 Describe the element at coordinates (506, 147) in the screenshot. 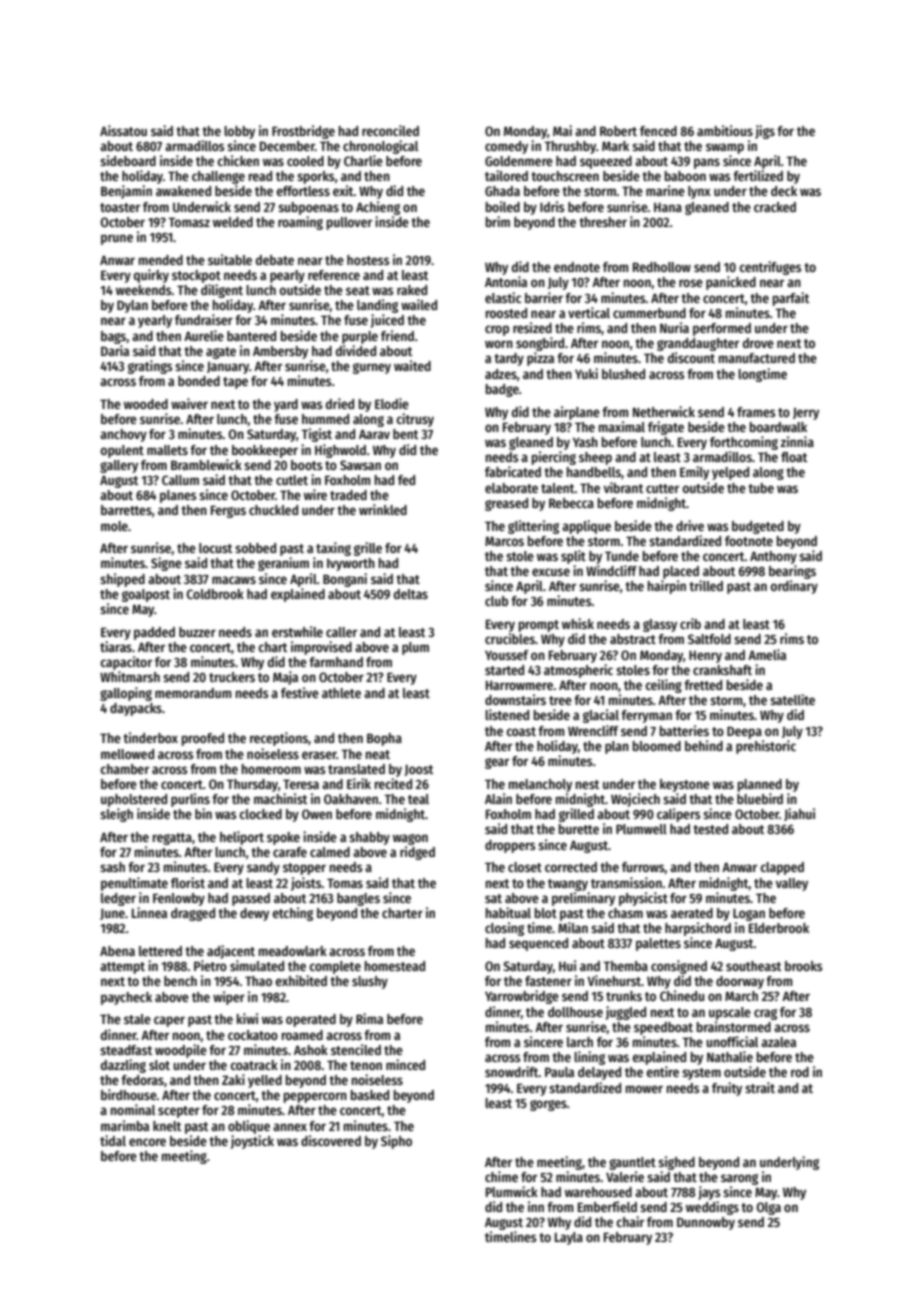

I see `comedy` at that location.
